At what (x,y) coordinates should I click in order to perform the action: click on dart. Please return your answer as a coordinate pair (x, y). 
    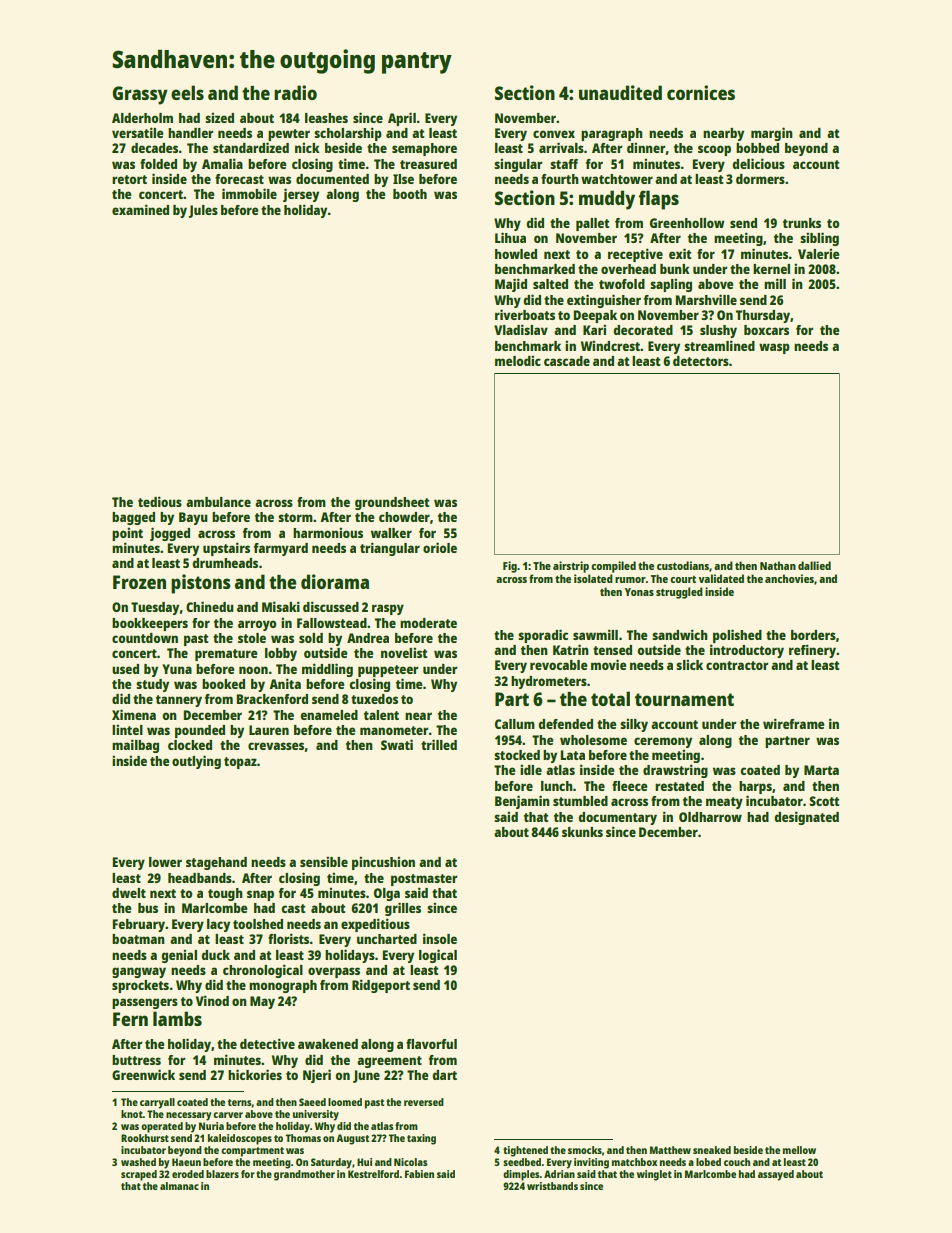
    Looking at the image, I should click on (444, 1075).
